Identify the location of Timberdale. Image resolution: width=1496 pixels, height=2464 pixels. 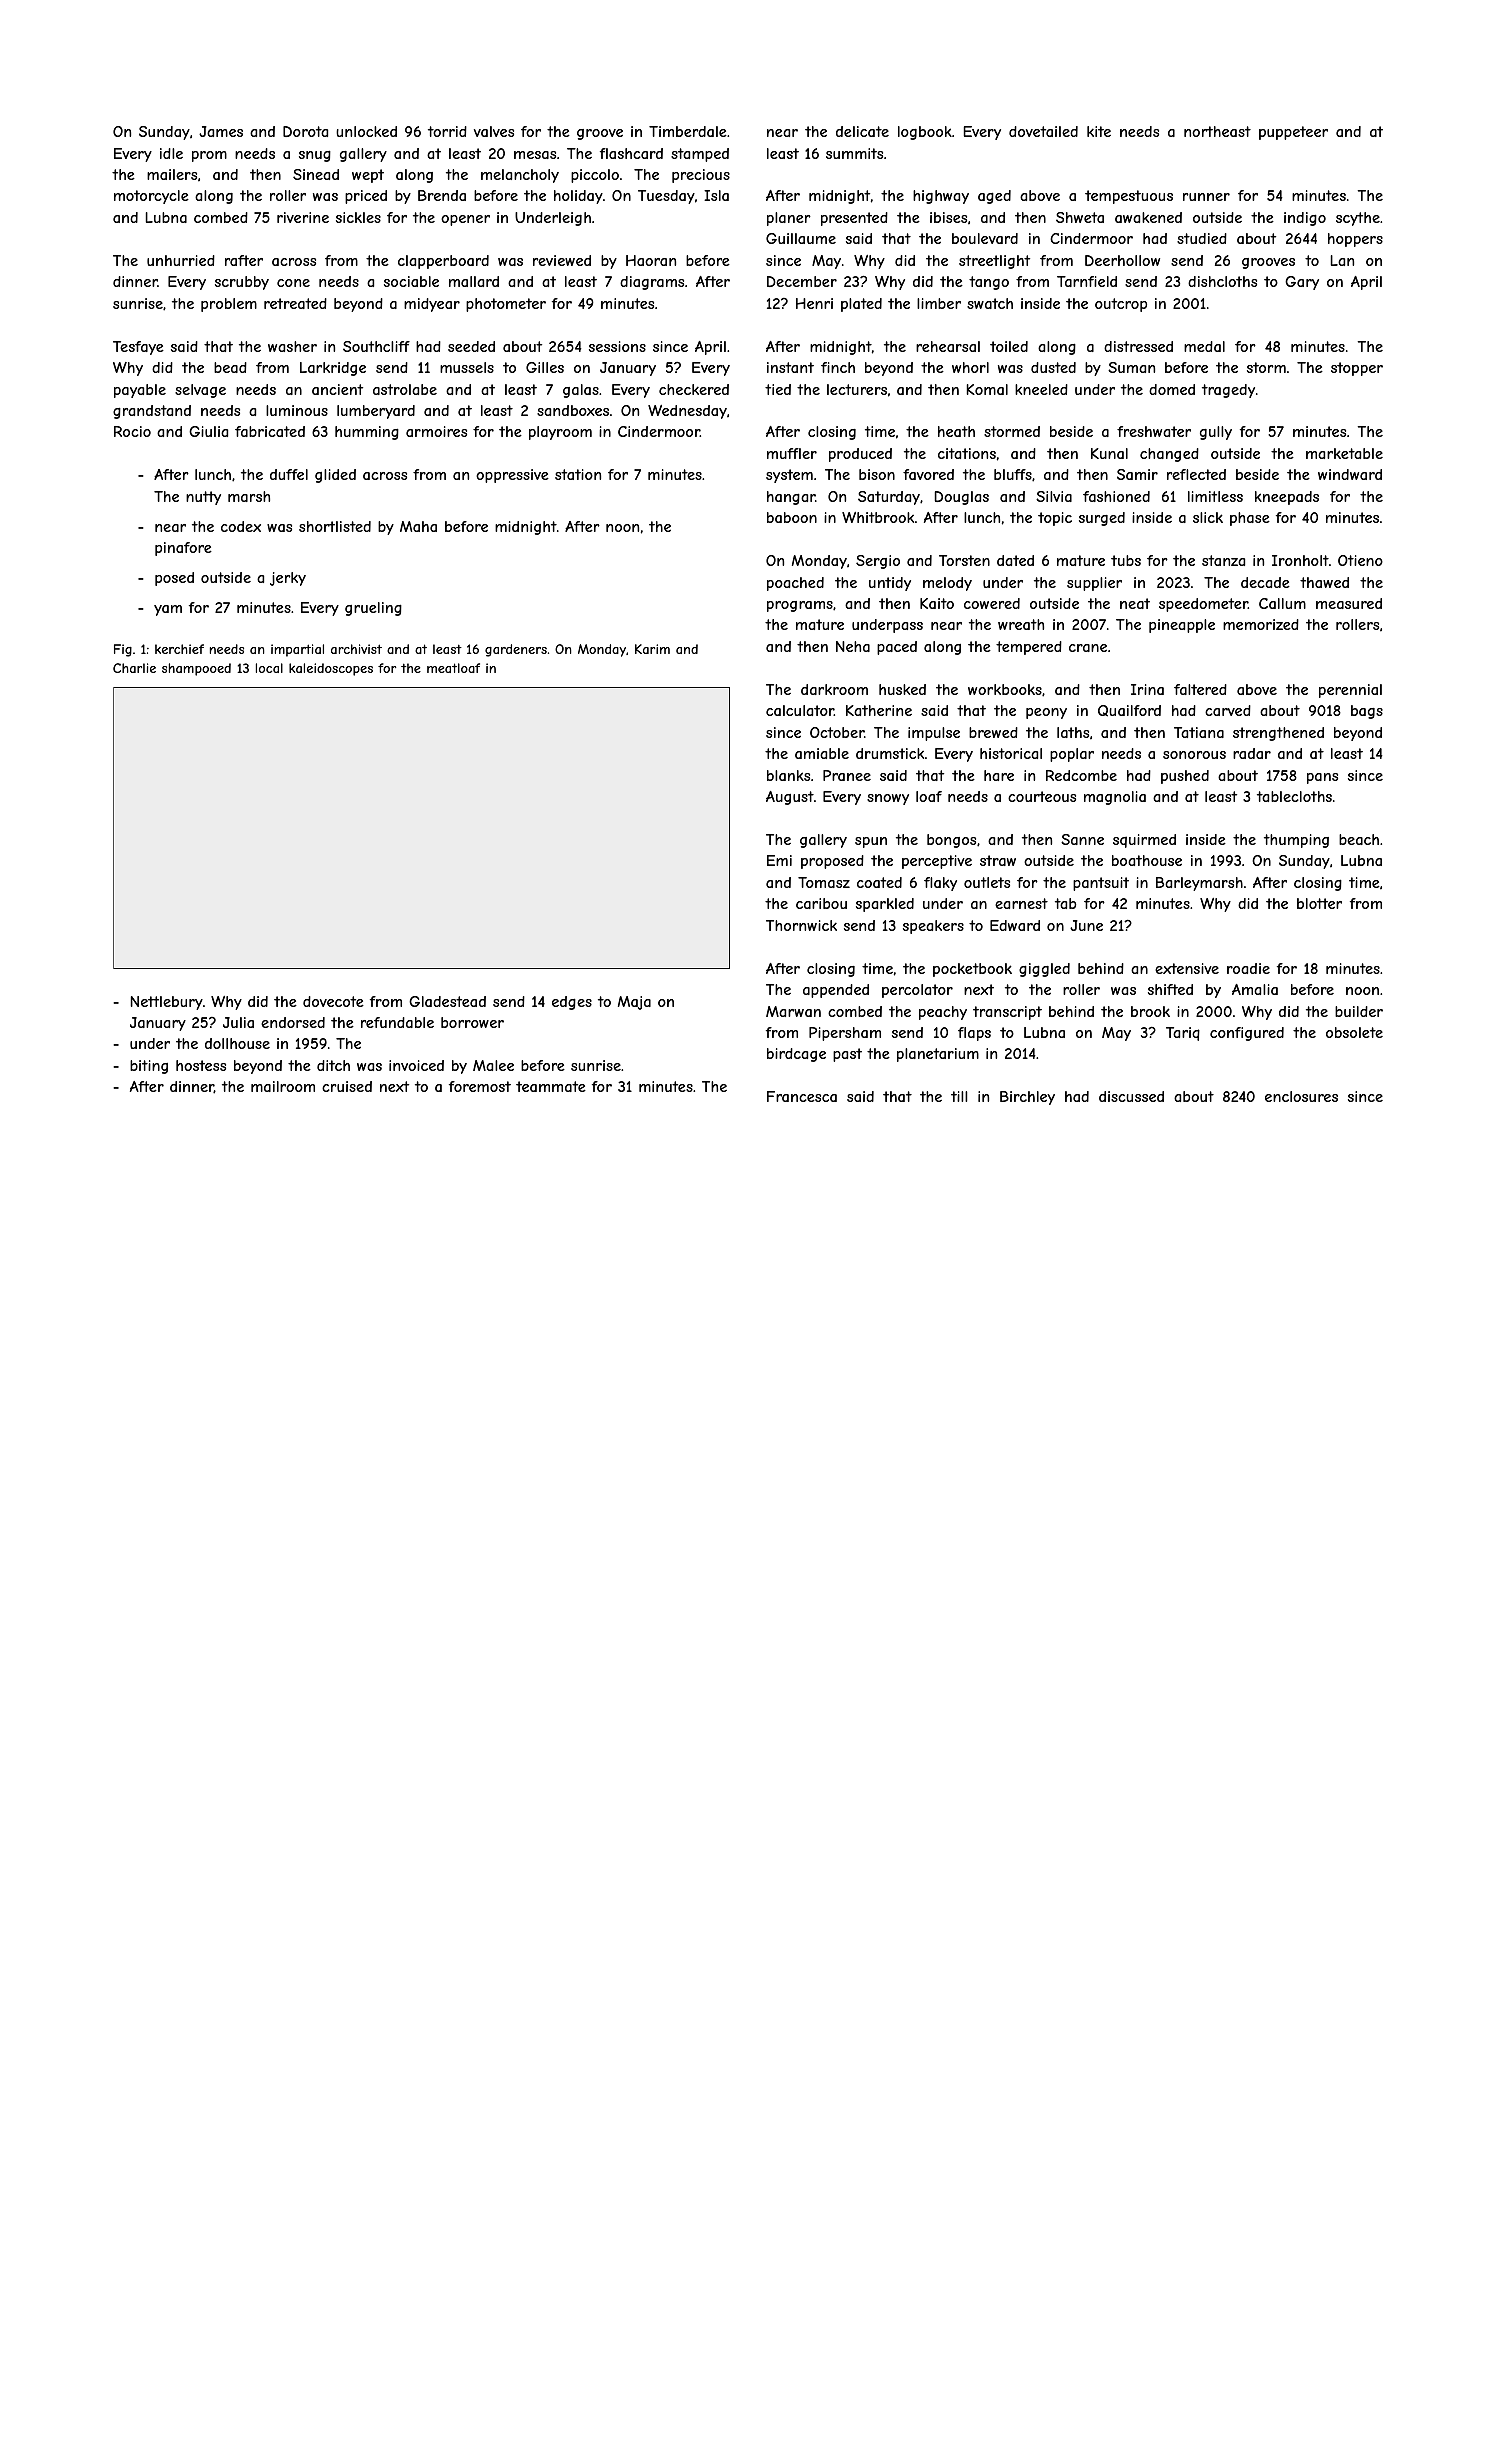
(688, 131).
